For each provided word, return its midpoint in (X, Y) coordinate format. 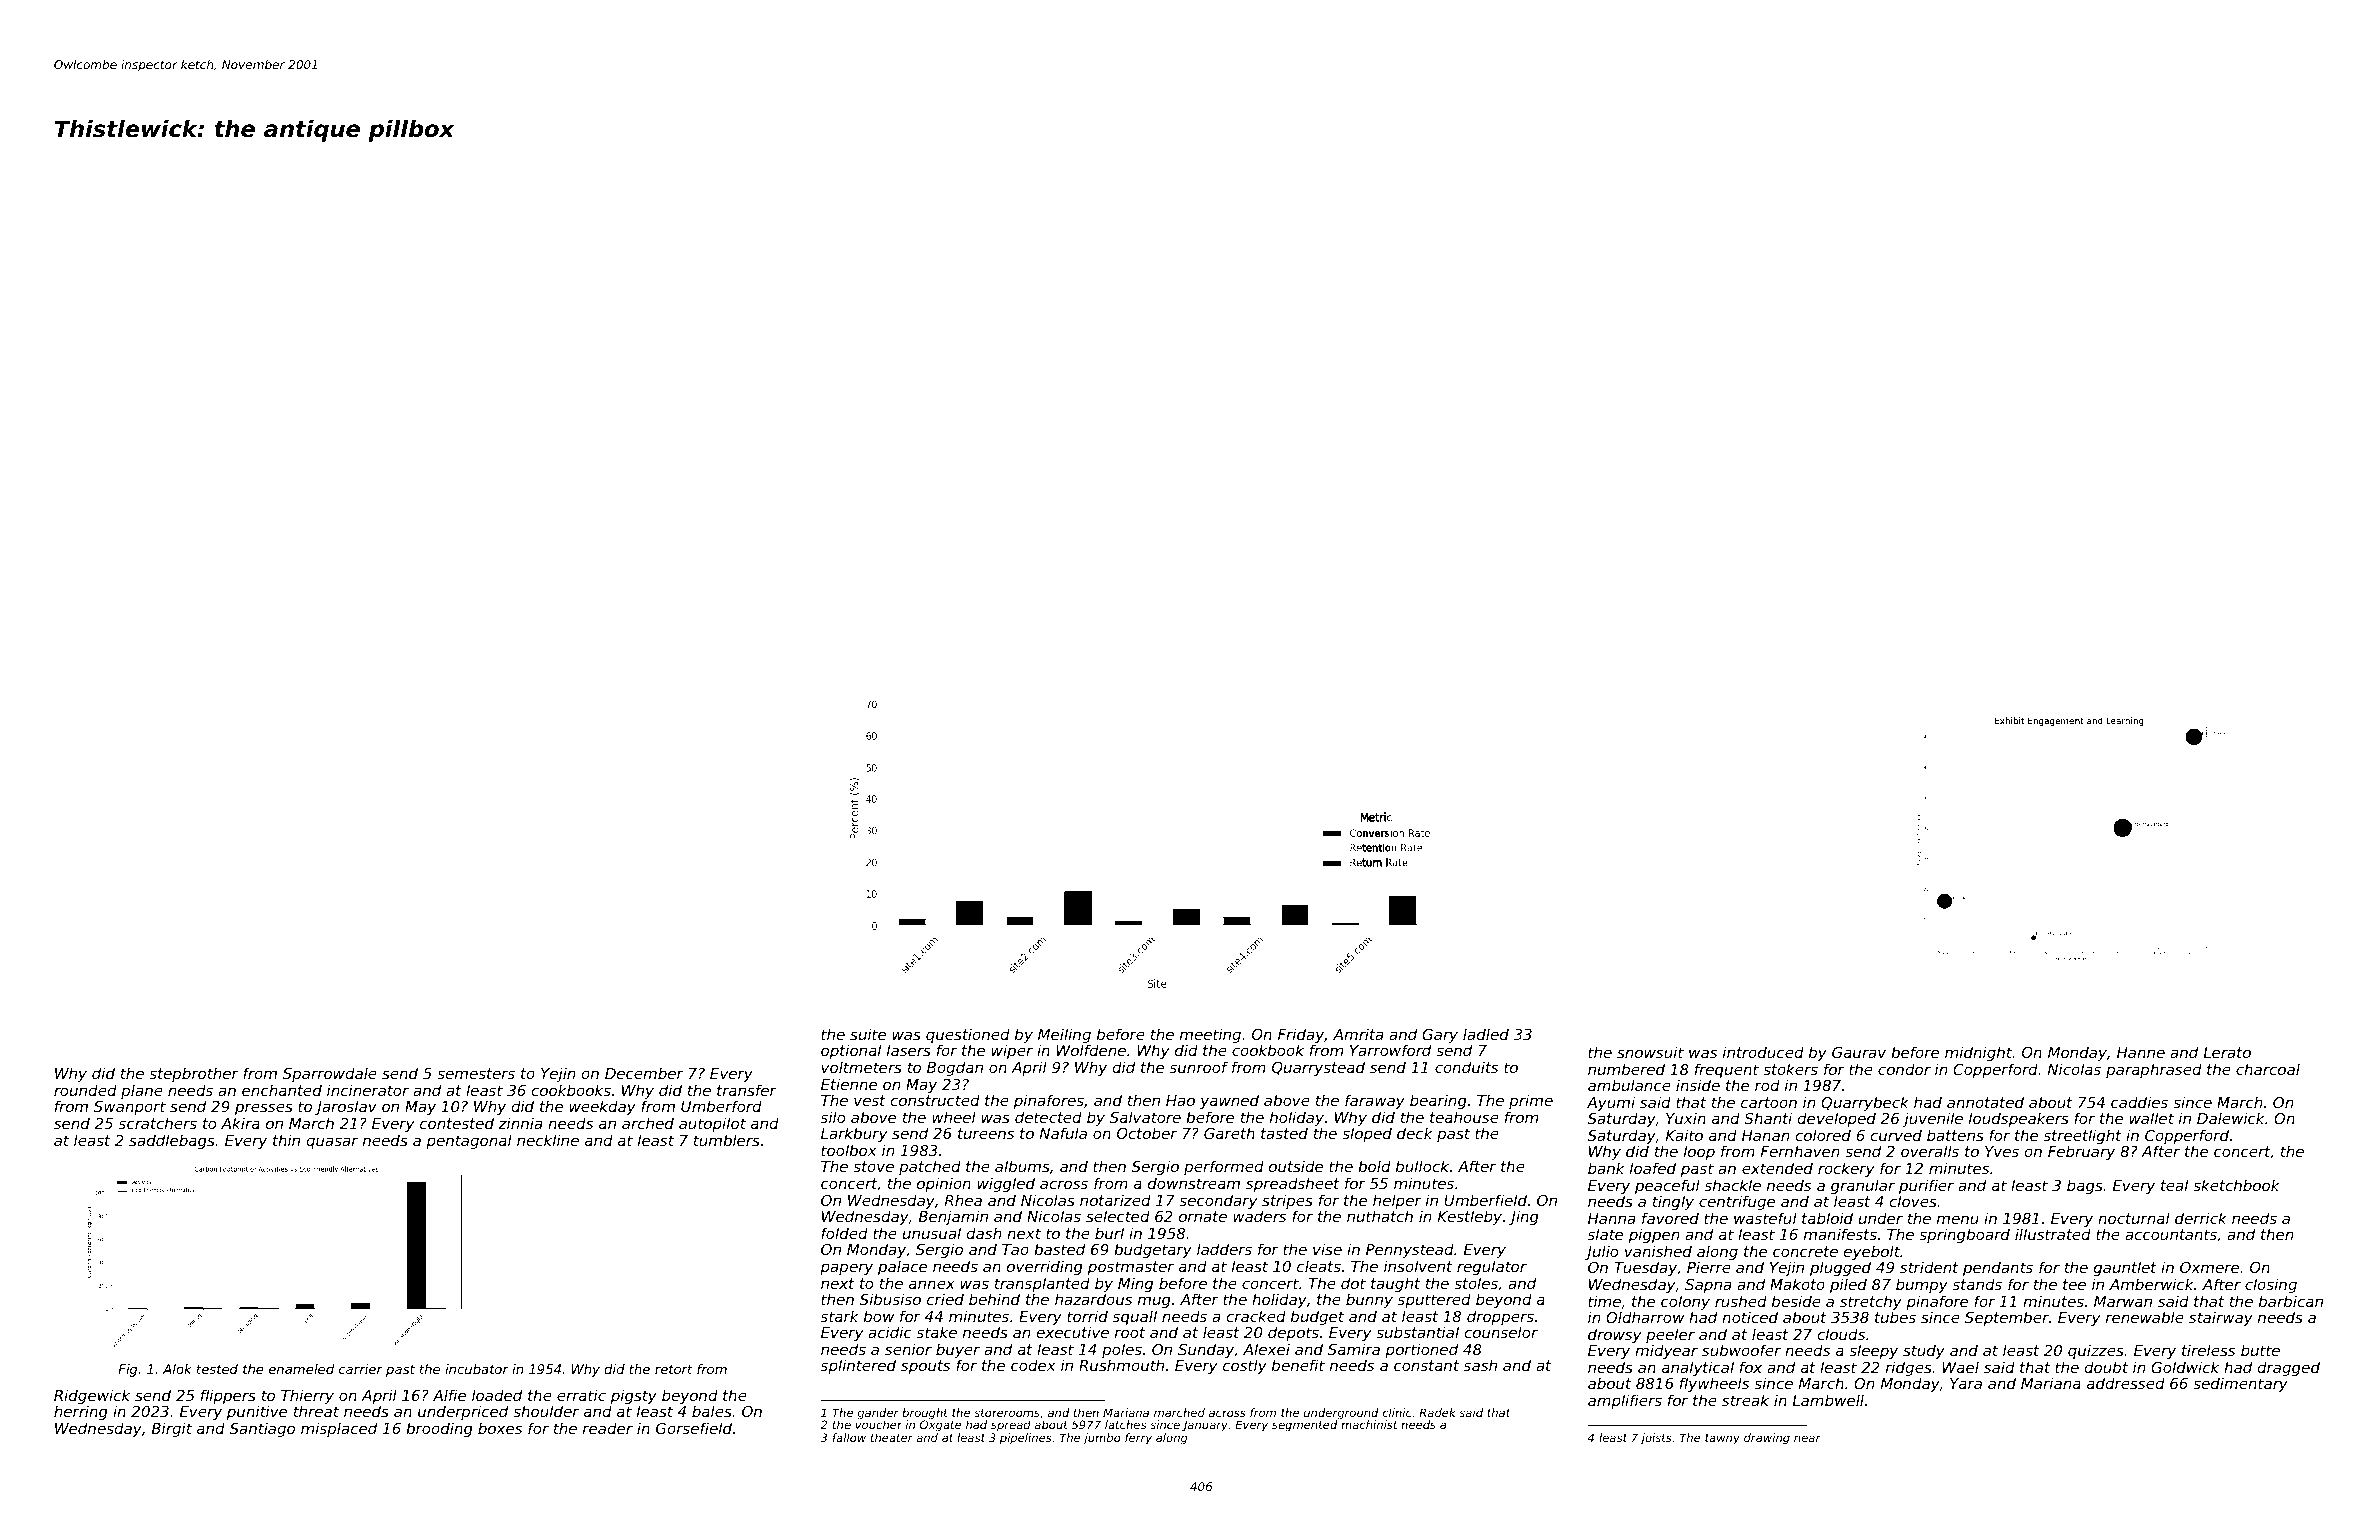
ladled (1486, 1034)
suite (868, 1034)
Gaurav (1859, 1052)
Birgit (172, 1429)
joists (1656, 1439)
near (1807, 1438)
